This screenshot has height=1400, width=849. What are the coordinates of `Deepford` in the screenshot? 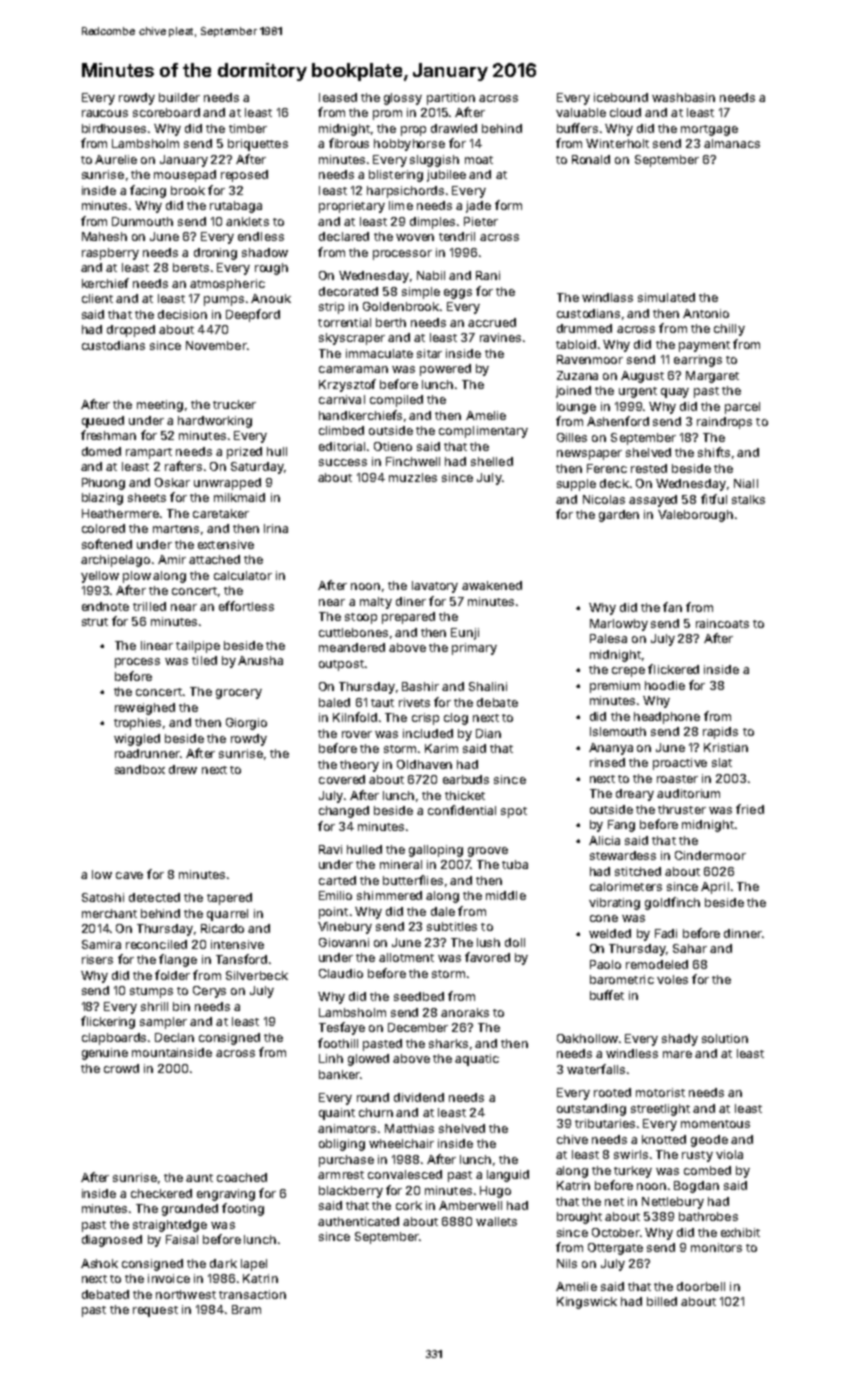 It's located at (253, 315).
